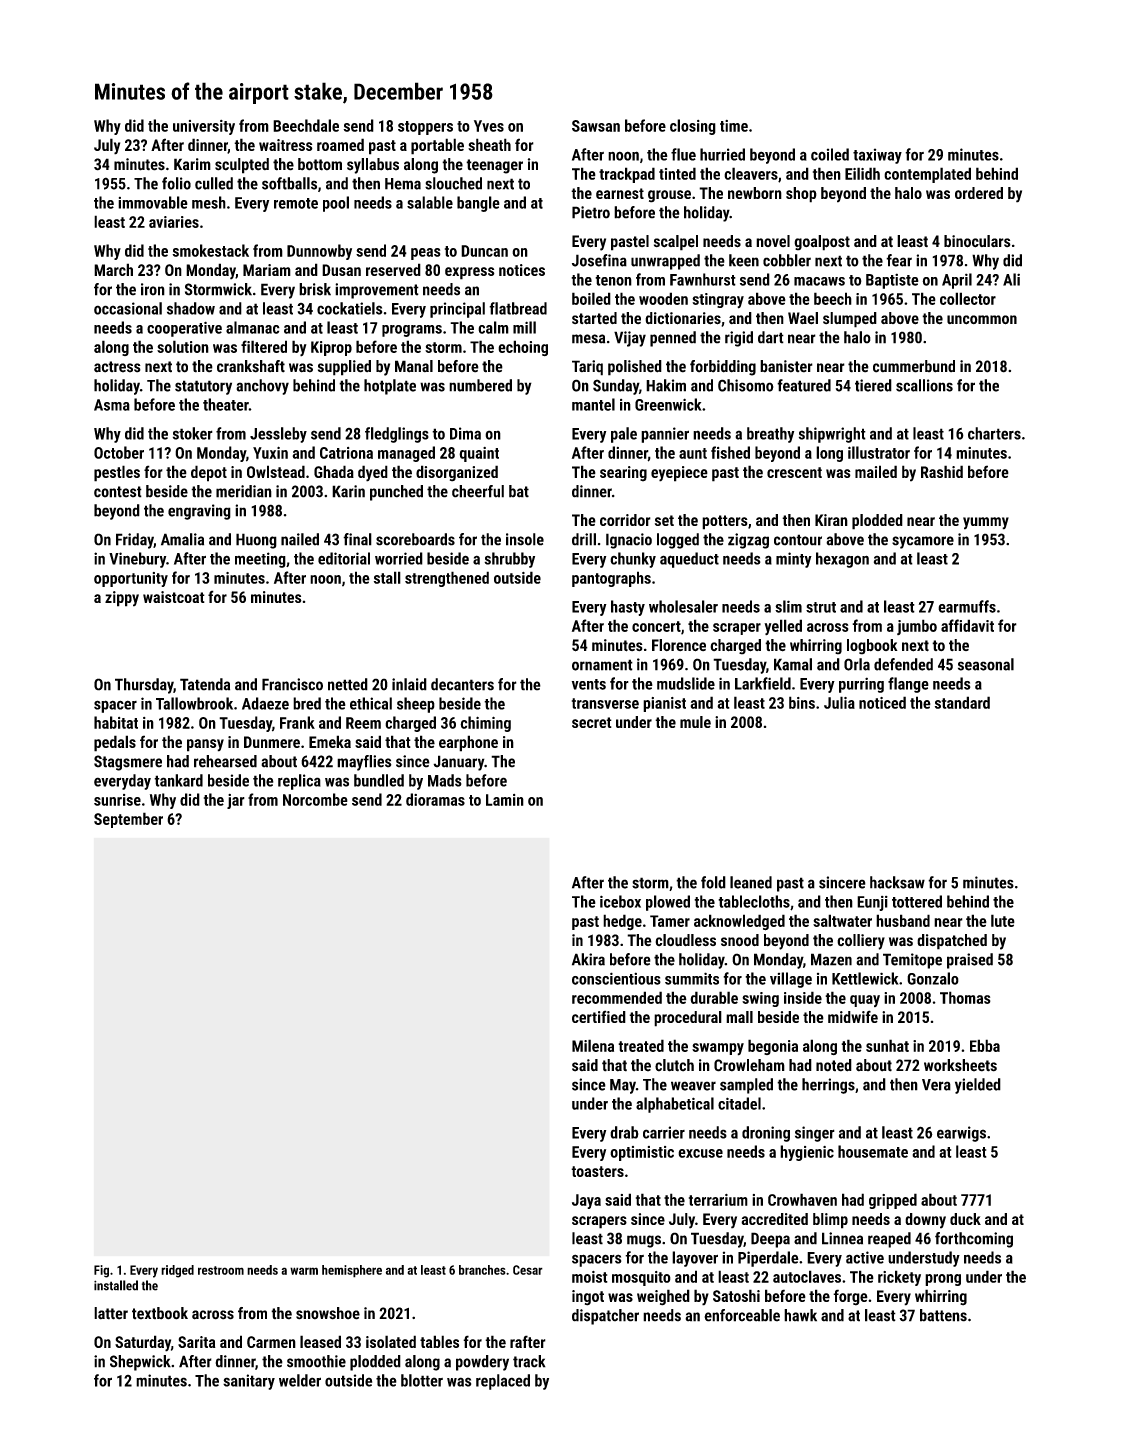 The width and height of the screenshot is (1121, 1451). Describe the element at coordinates (503, 1382) in the screenshot. I see `replaced` at that location.
